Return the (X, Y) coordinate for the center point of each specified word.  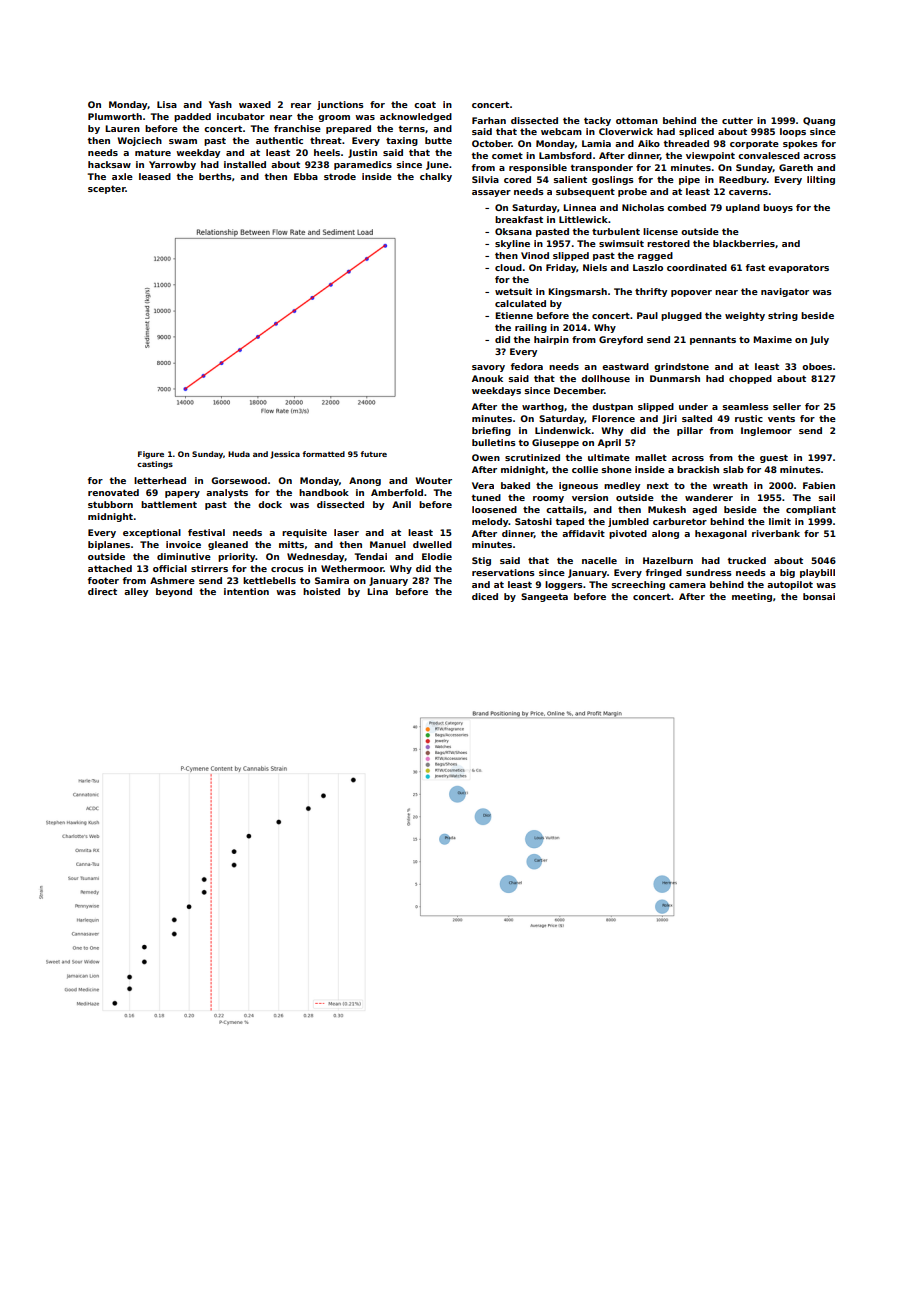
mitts (291, 544)
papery (182, 494)
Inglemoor (766, 431)
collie (585, 469)
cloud (508, 267)
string (783, 316)
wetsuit (513, 291)
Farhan (489, 120)
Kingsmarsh (577, 292)
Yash (220, 104)
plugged (681, 316)
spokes (800, 144)
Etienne (514, 315)
